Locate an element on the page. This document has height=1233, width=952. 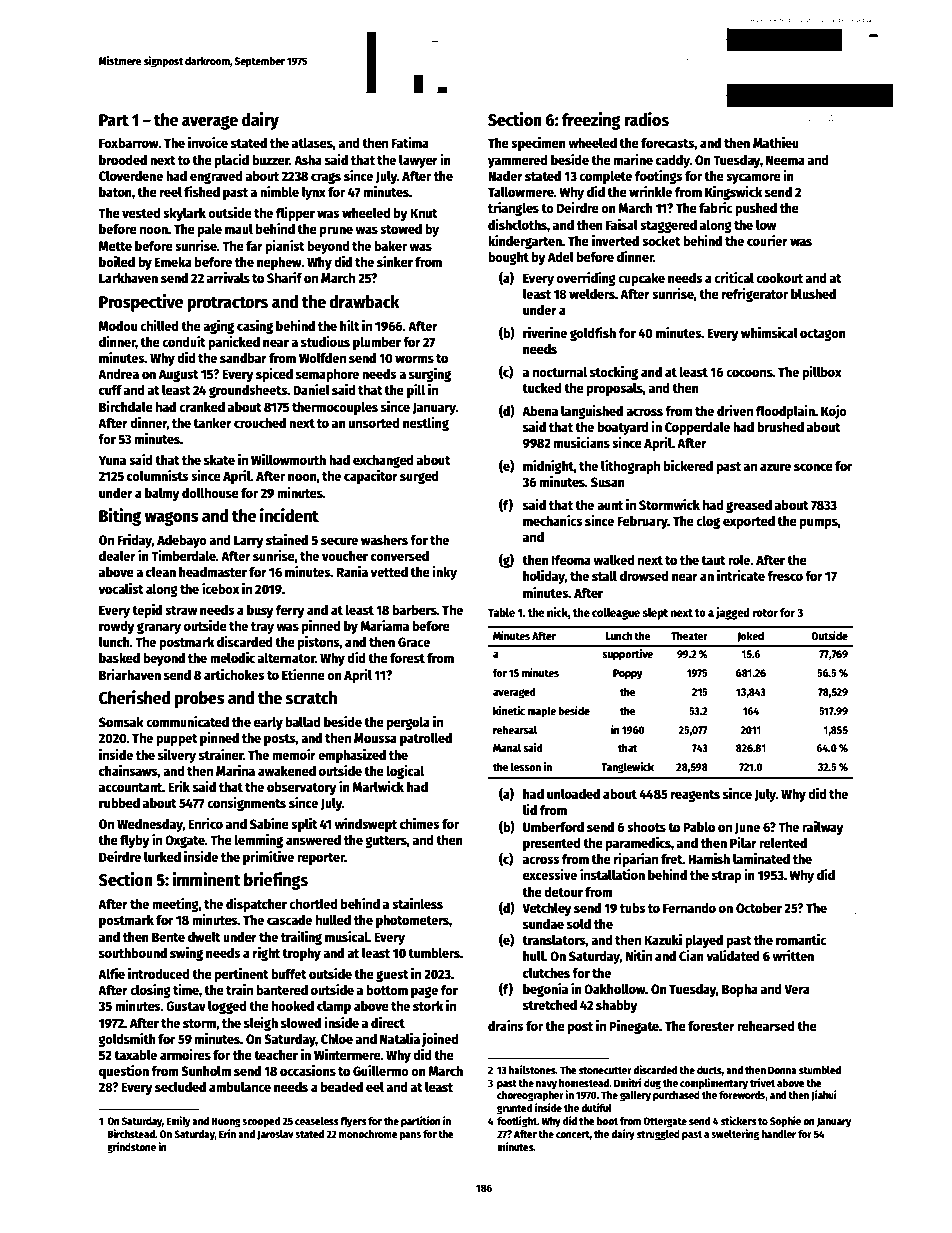
Daniel is located at coordinates (311, 389).
